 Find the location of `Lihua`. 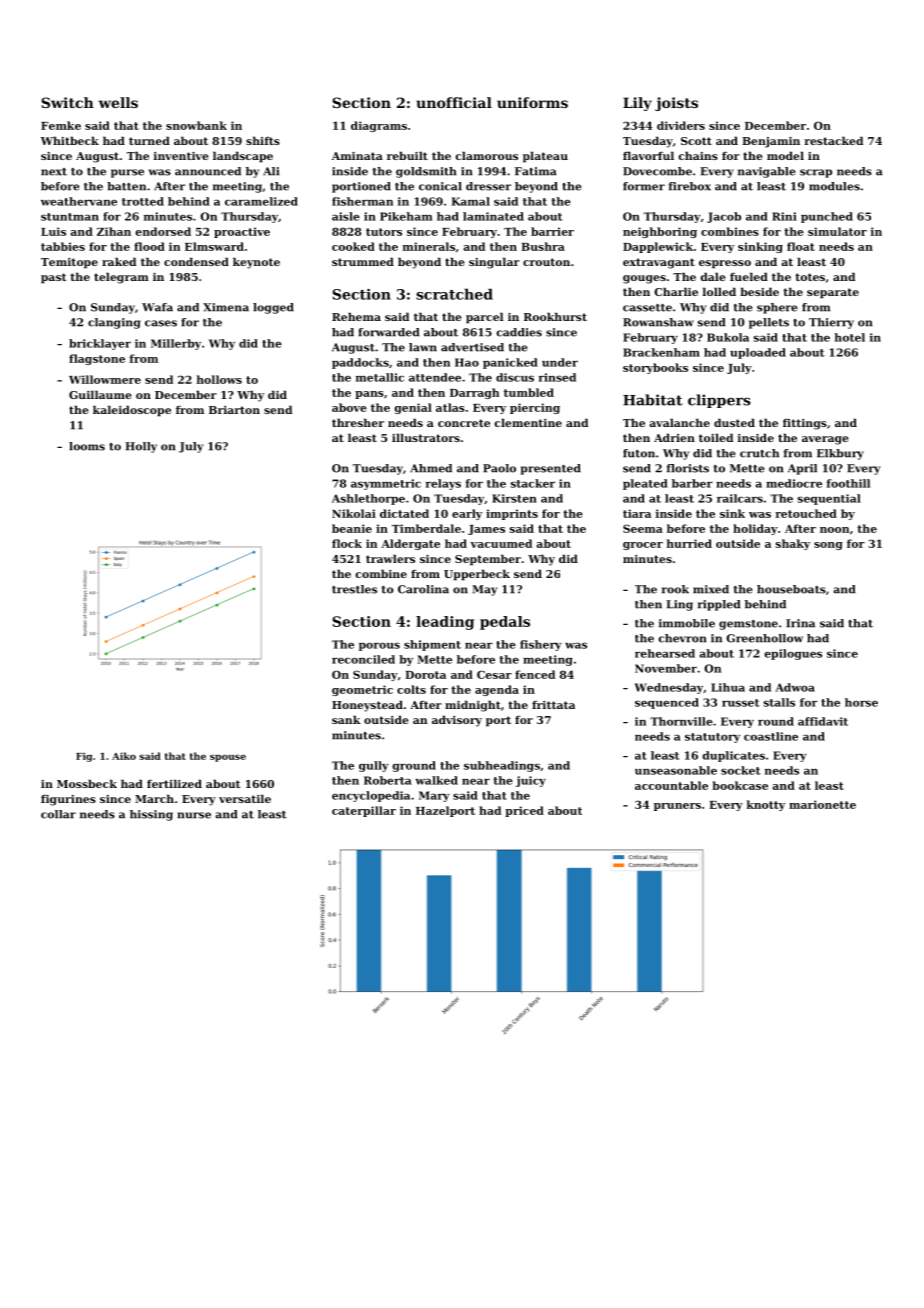

Lihua is located at coordinates (728, 687).
